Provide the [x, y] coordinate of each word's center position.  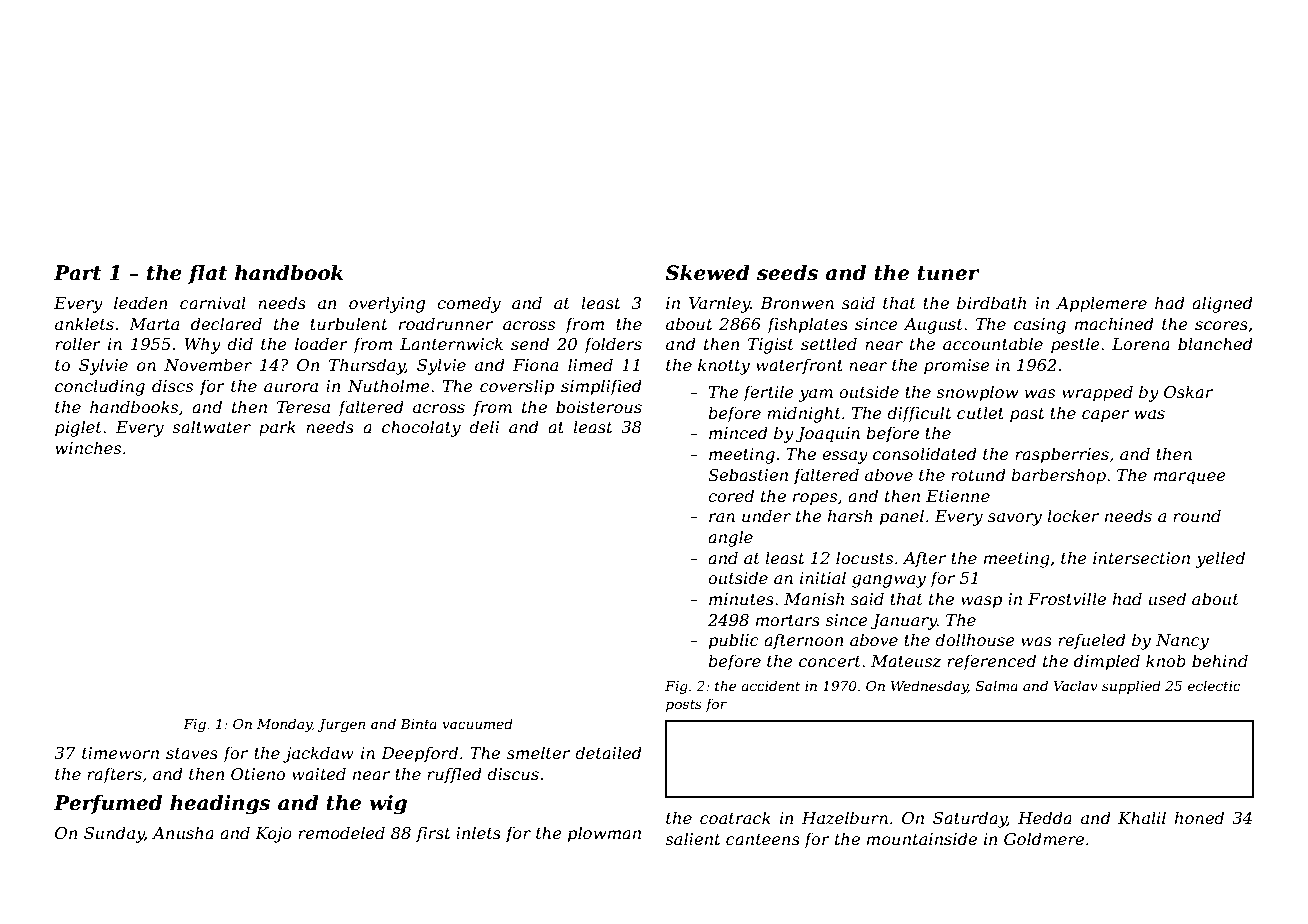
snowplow [977, 393]
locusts [864, 557]
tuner [948, 273]
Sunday [114, 834]
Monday [284, 725]
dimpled [1107, 662]
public [734, 641]
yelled [1220, 559]
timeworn [120, 753]
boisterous [599, 406]
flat [207, 274]
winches [88, 447]
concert [830, 661]
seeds [787, 273]
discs [172, 385]
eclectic [1214, 685]
